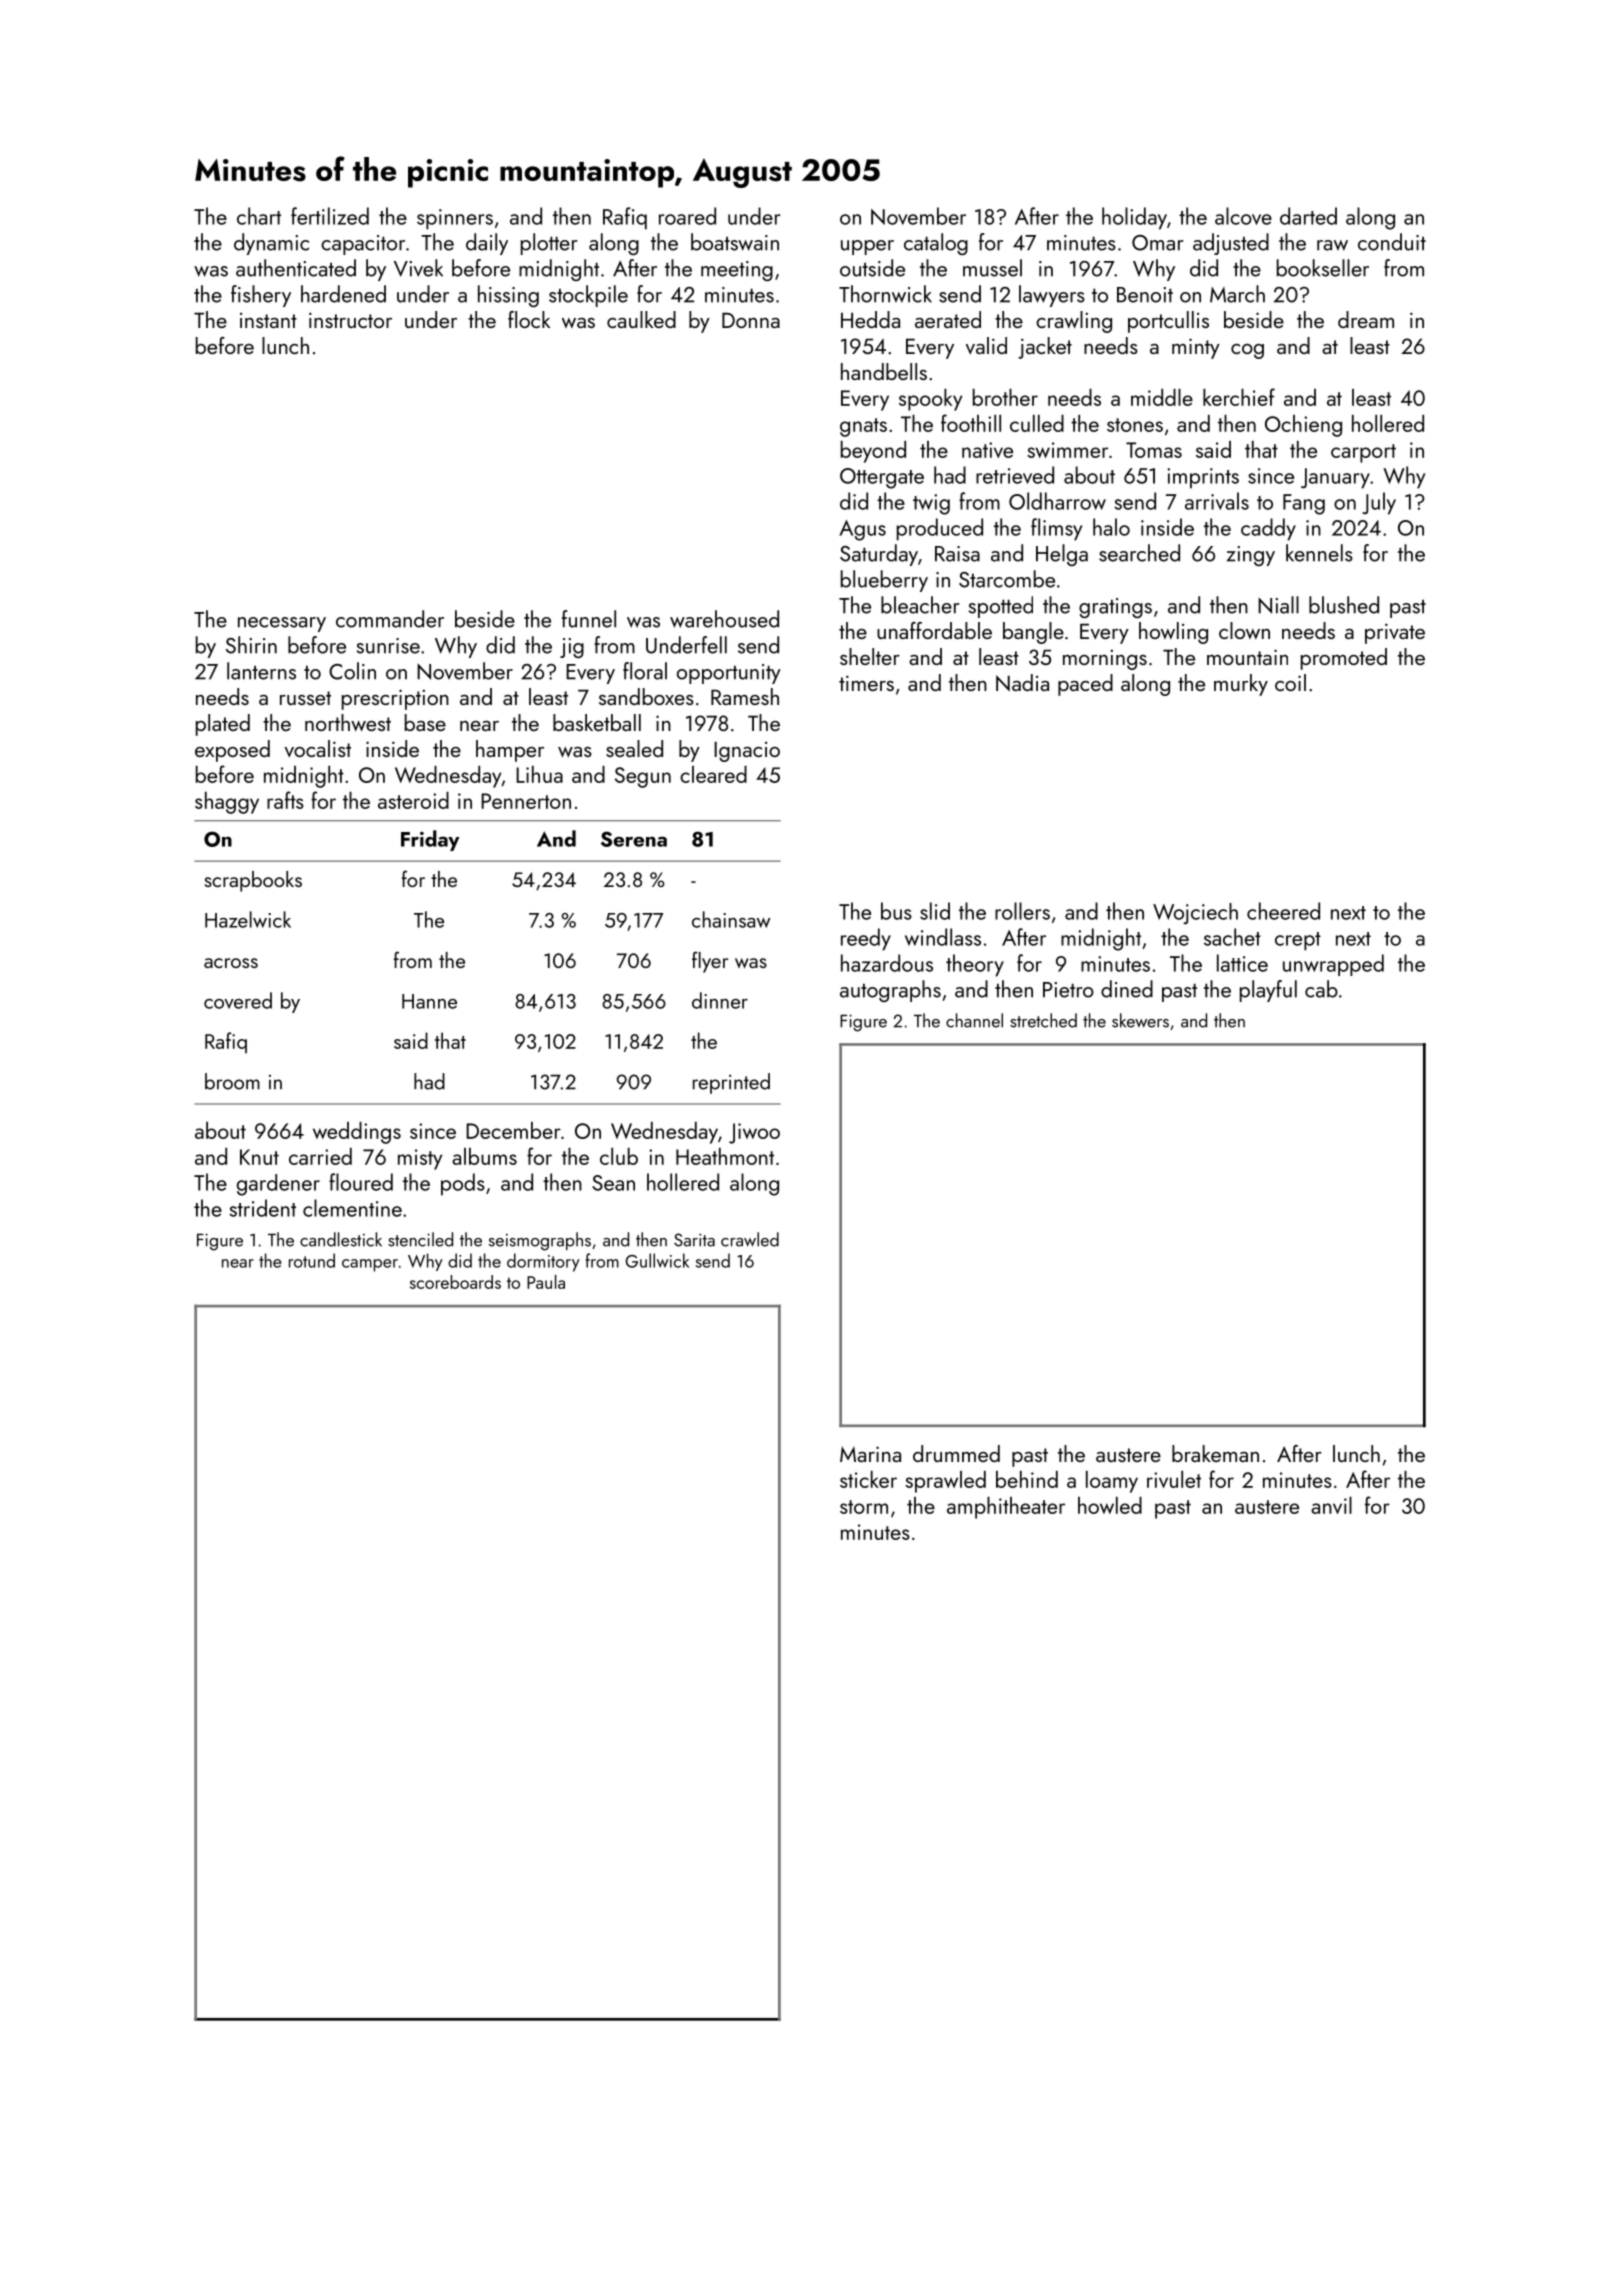 The image size is (1620, 2292). What do you see at coordinates (1195, 914) in the document?
I see `Wojciech` at bounding box center [1195, 914].
